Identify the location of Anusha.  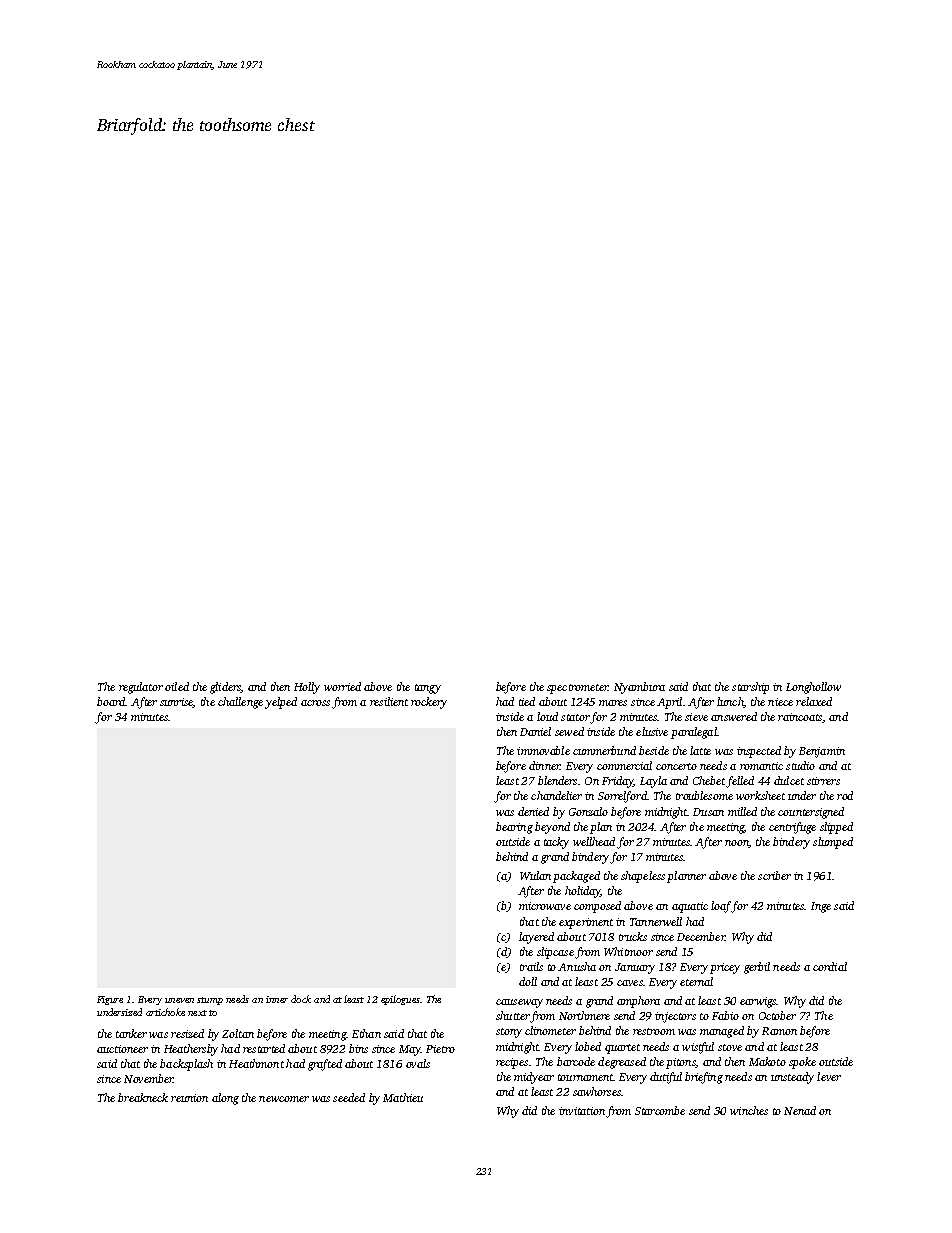
(577, 966).
